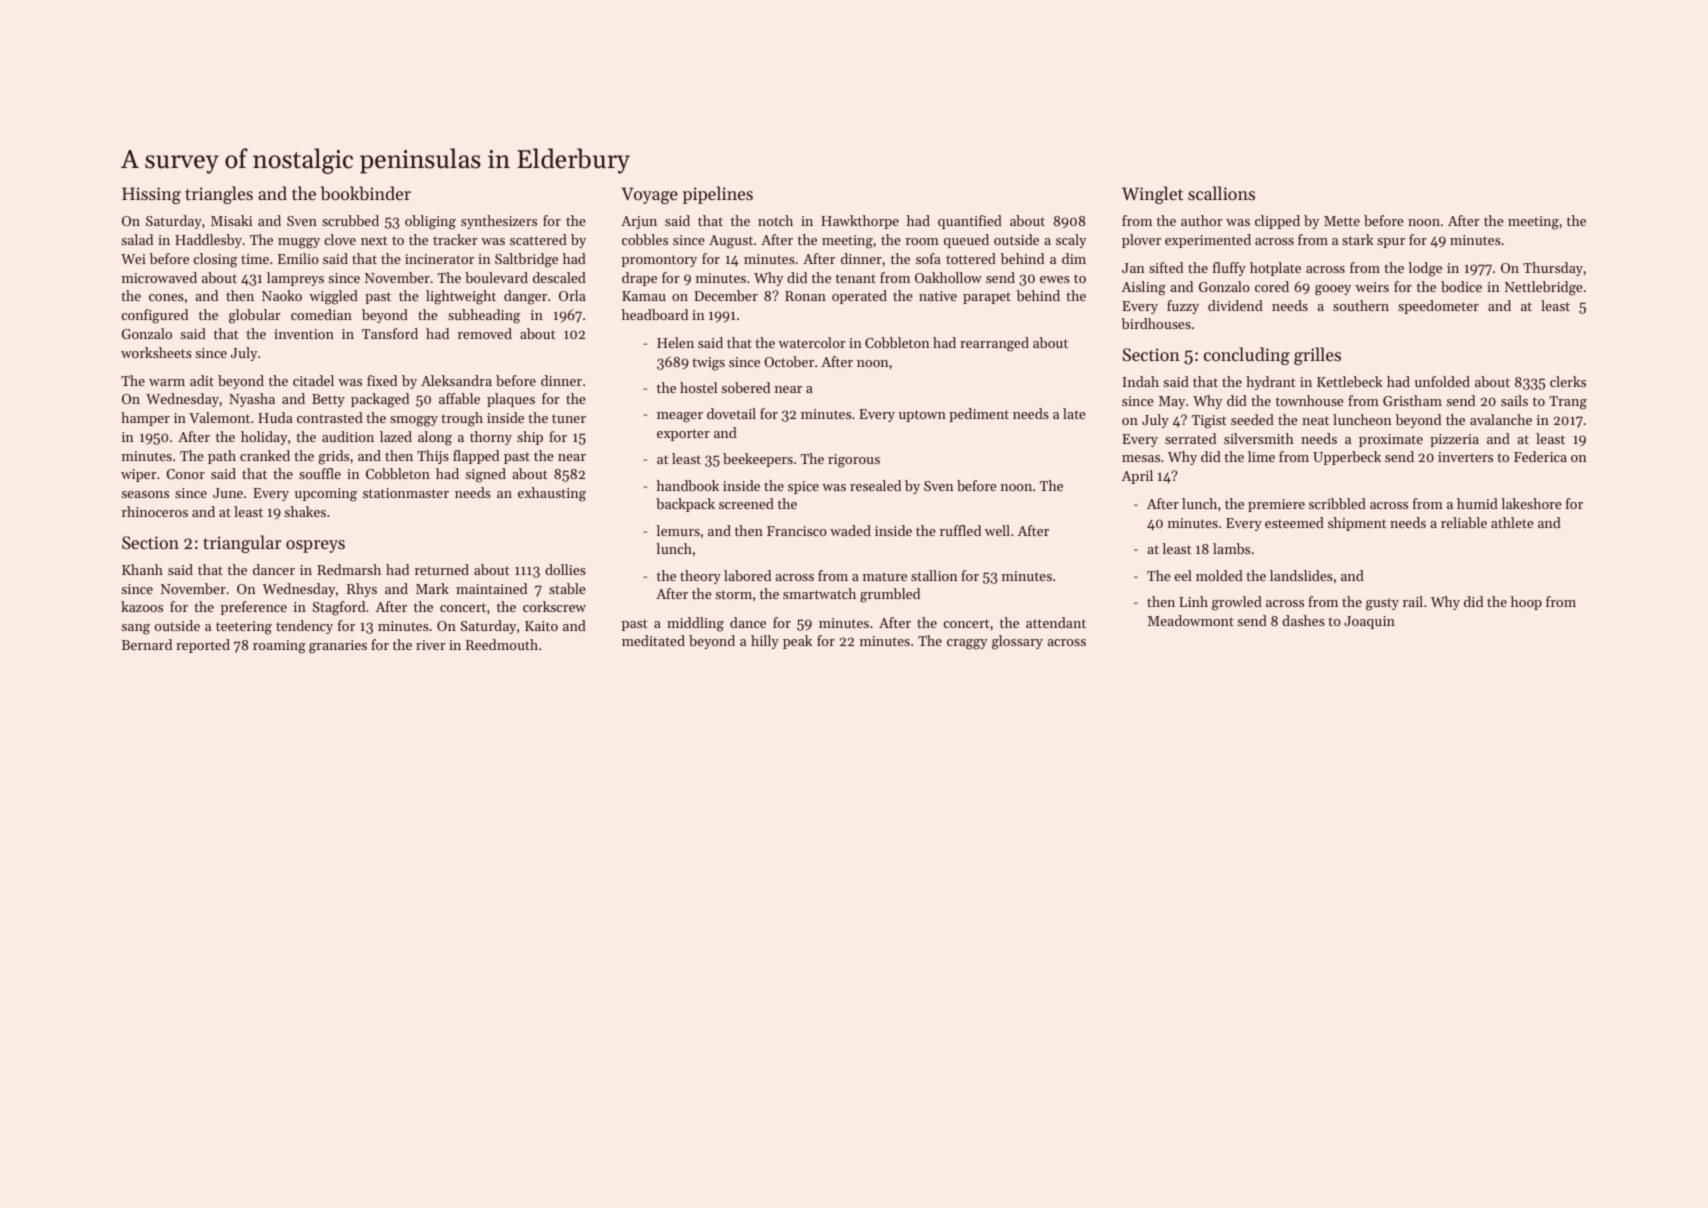 This screenshot has height=1208, width=1708. I want to click on Francisco, so click(797, 531).
